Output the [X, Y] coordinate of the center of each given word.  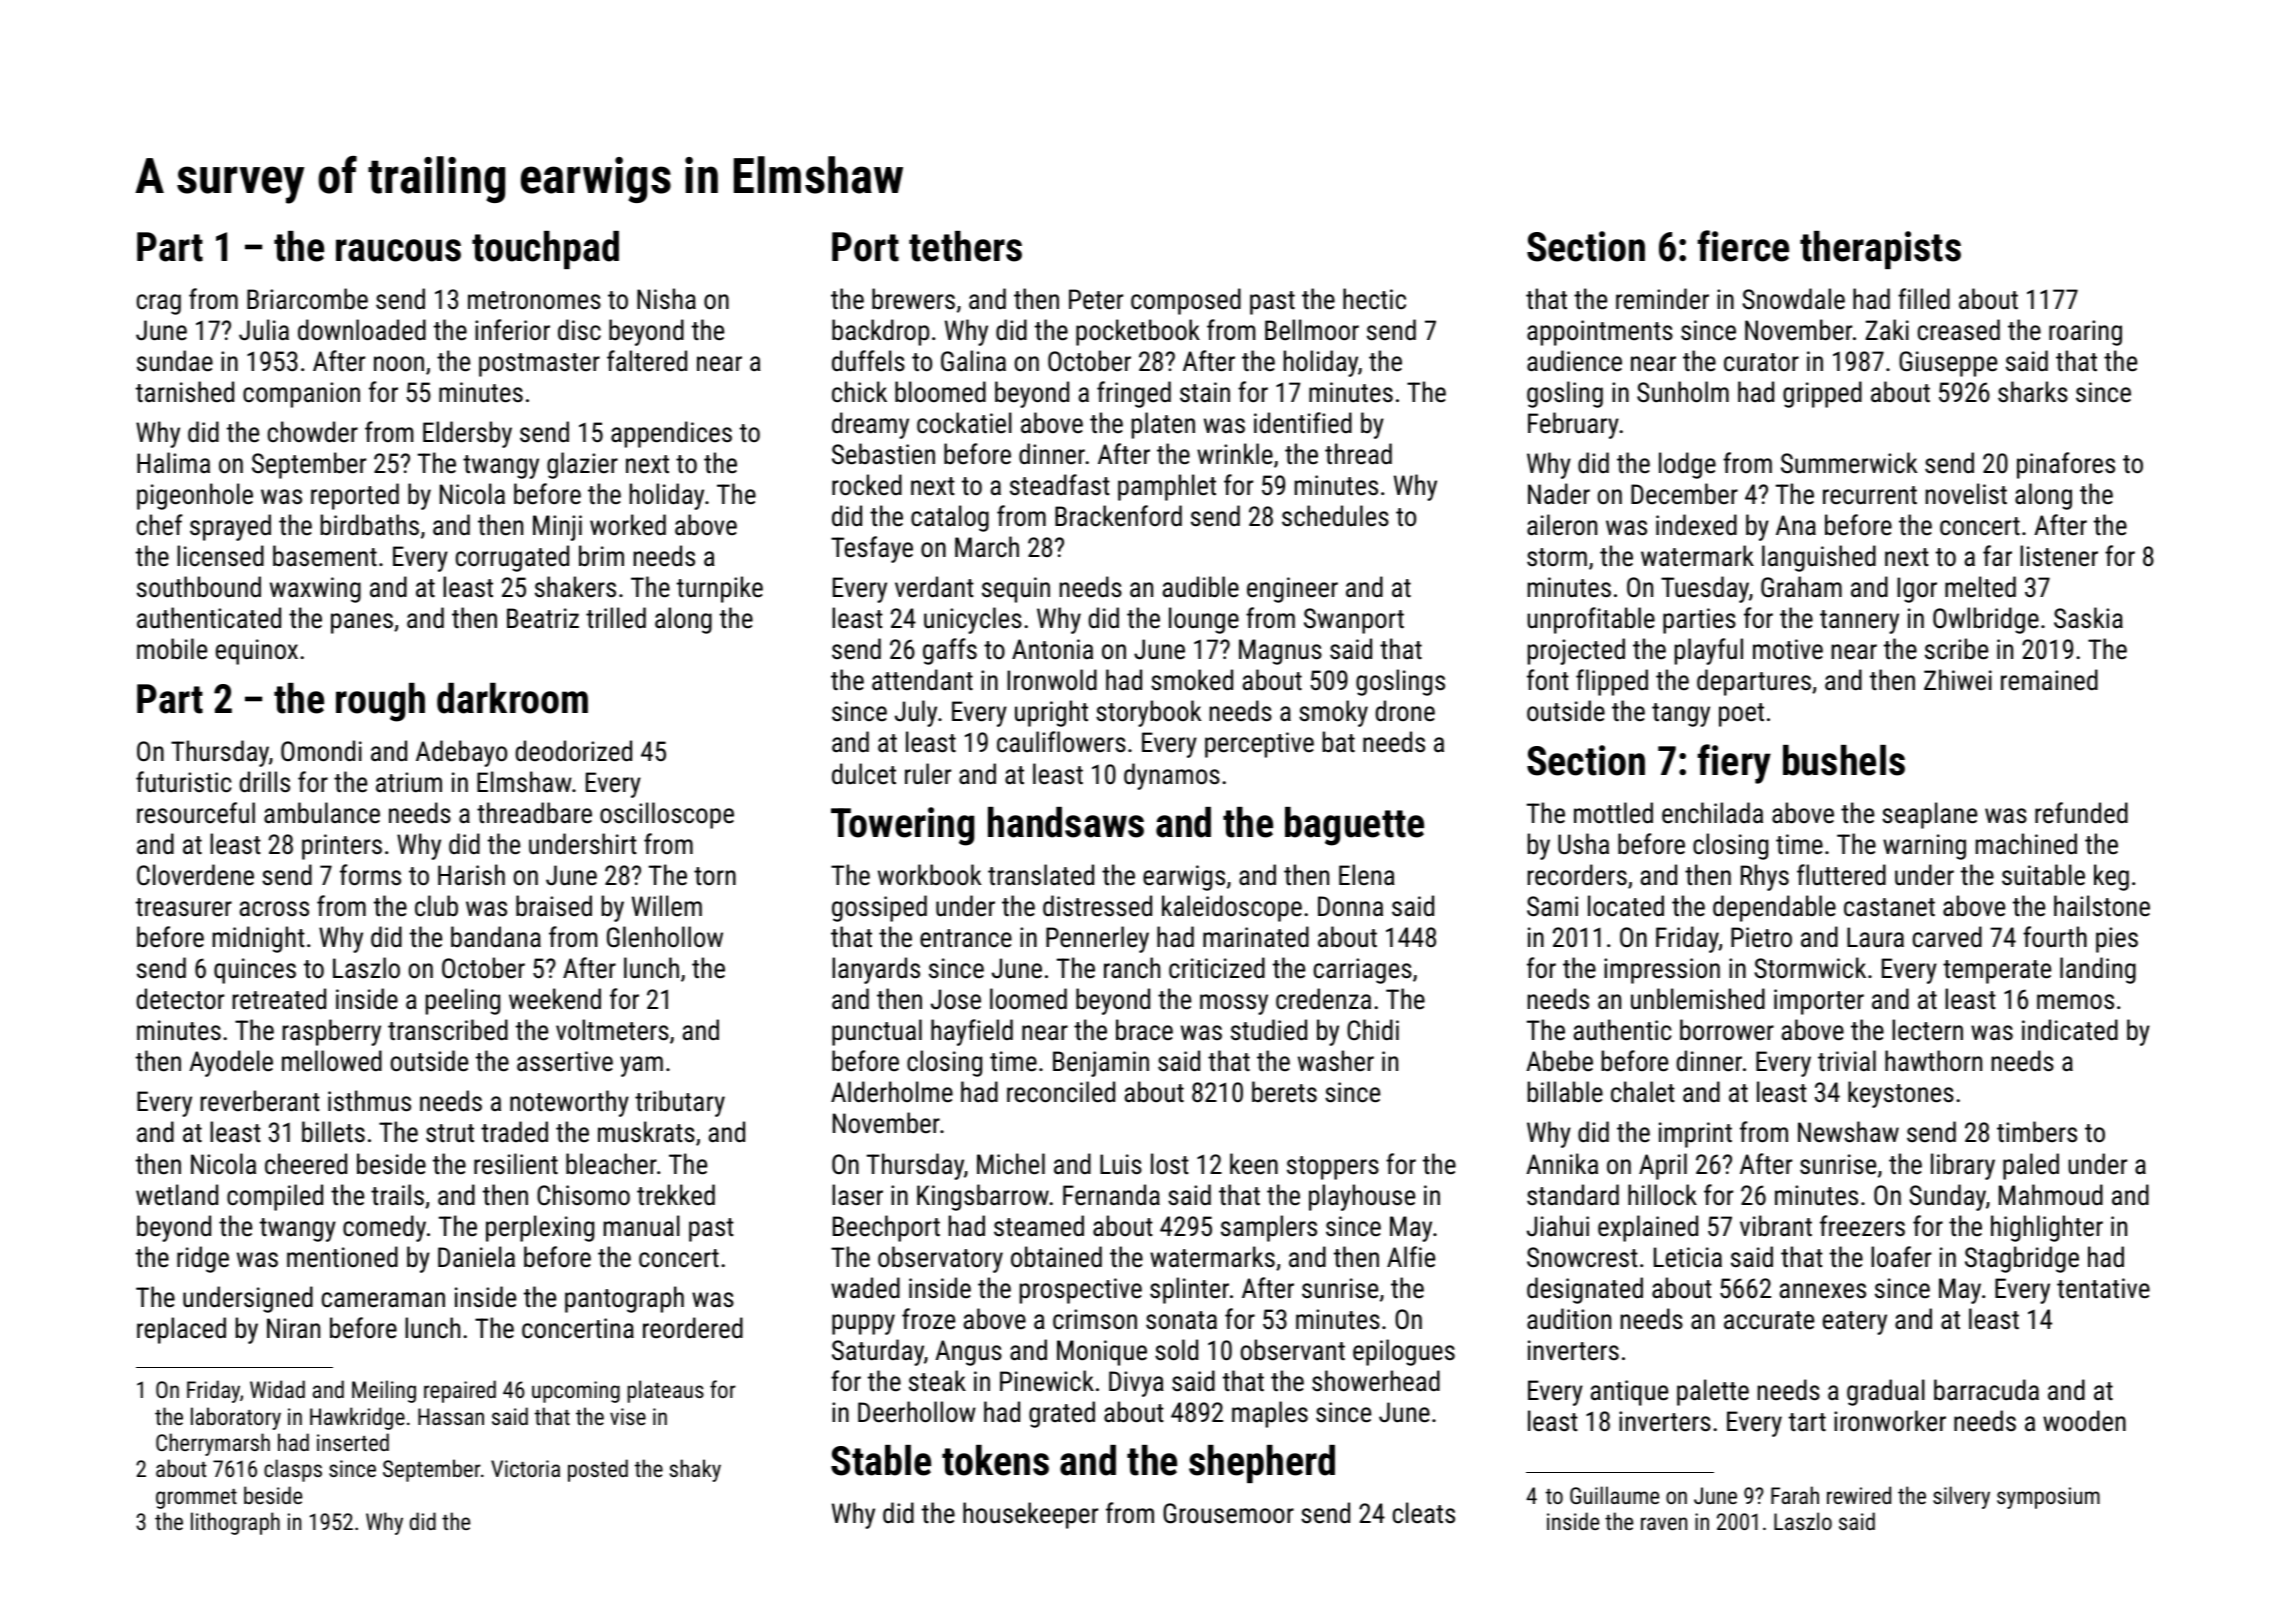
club [436, 906]
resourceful [196, 813]
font [1548, 680]
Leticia [1688, 1257]
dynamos [1172, 776]
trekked [676, 1195]
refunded [2081, 813]
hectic [1374, 299]
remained [2049, 680]
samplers [1269, 1228]
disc [579, 330]
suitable [2043, 875]
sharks [2033, 392]
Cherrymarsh [213, 1444]
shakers [575, 587]
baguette [1354, 826]
